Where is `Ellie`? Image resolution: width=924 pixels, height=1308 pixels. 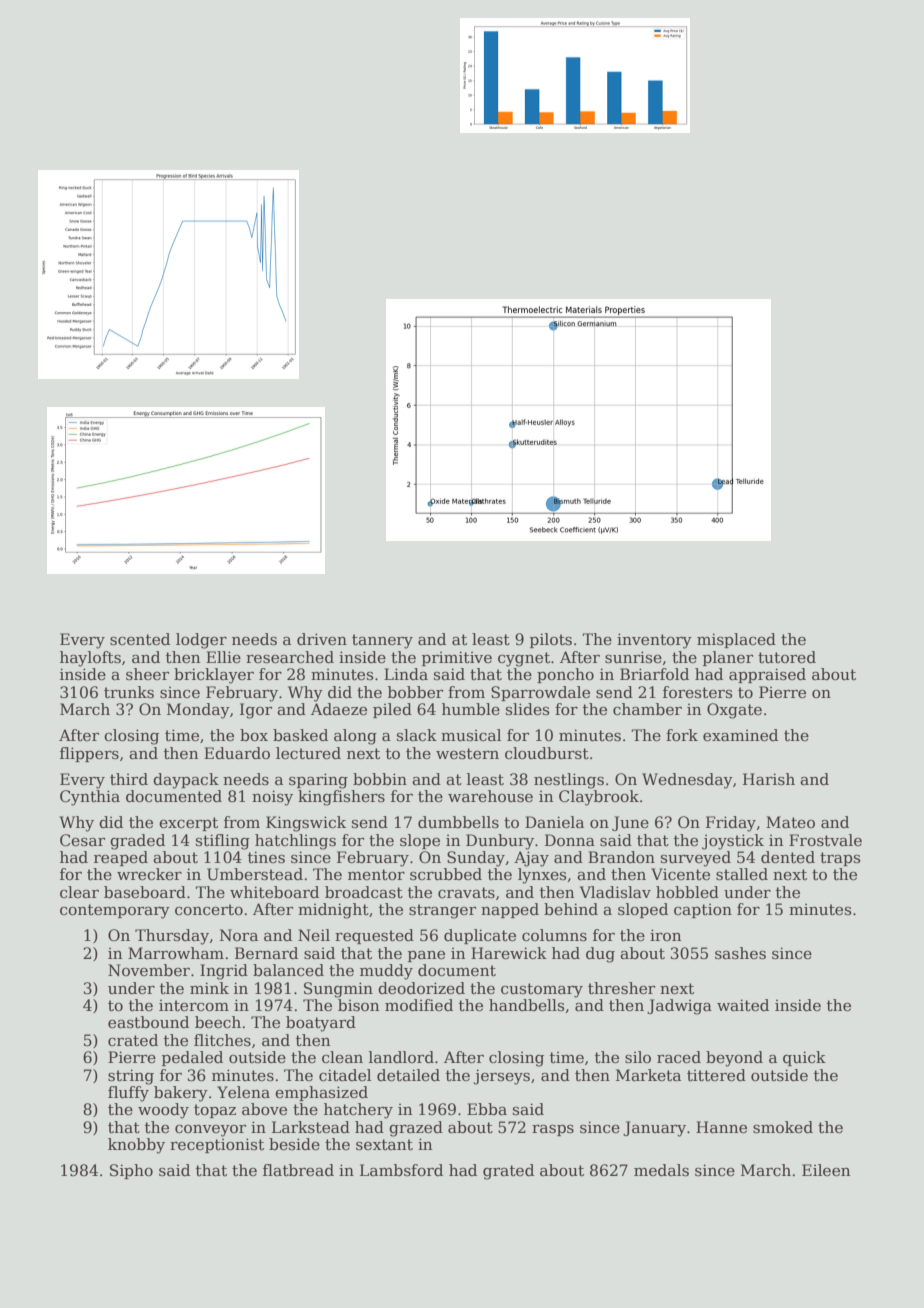 Ellie is located at coordinates (223, 657).
